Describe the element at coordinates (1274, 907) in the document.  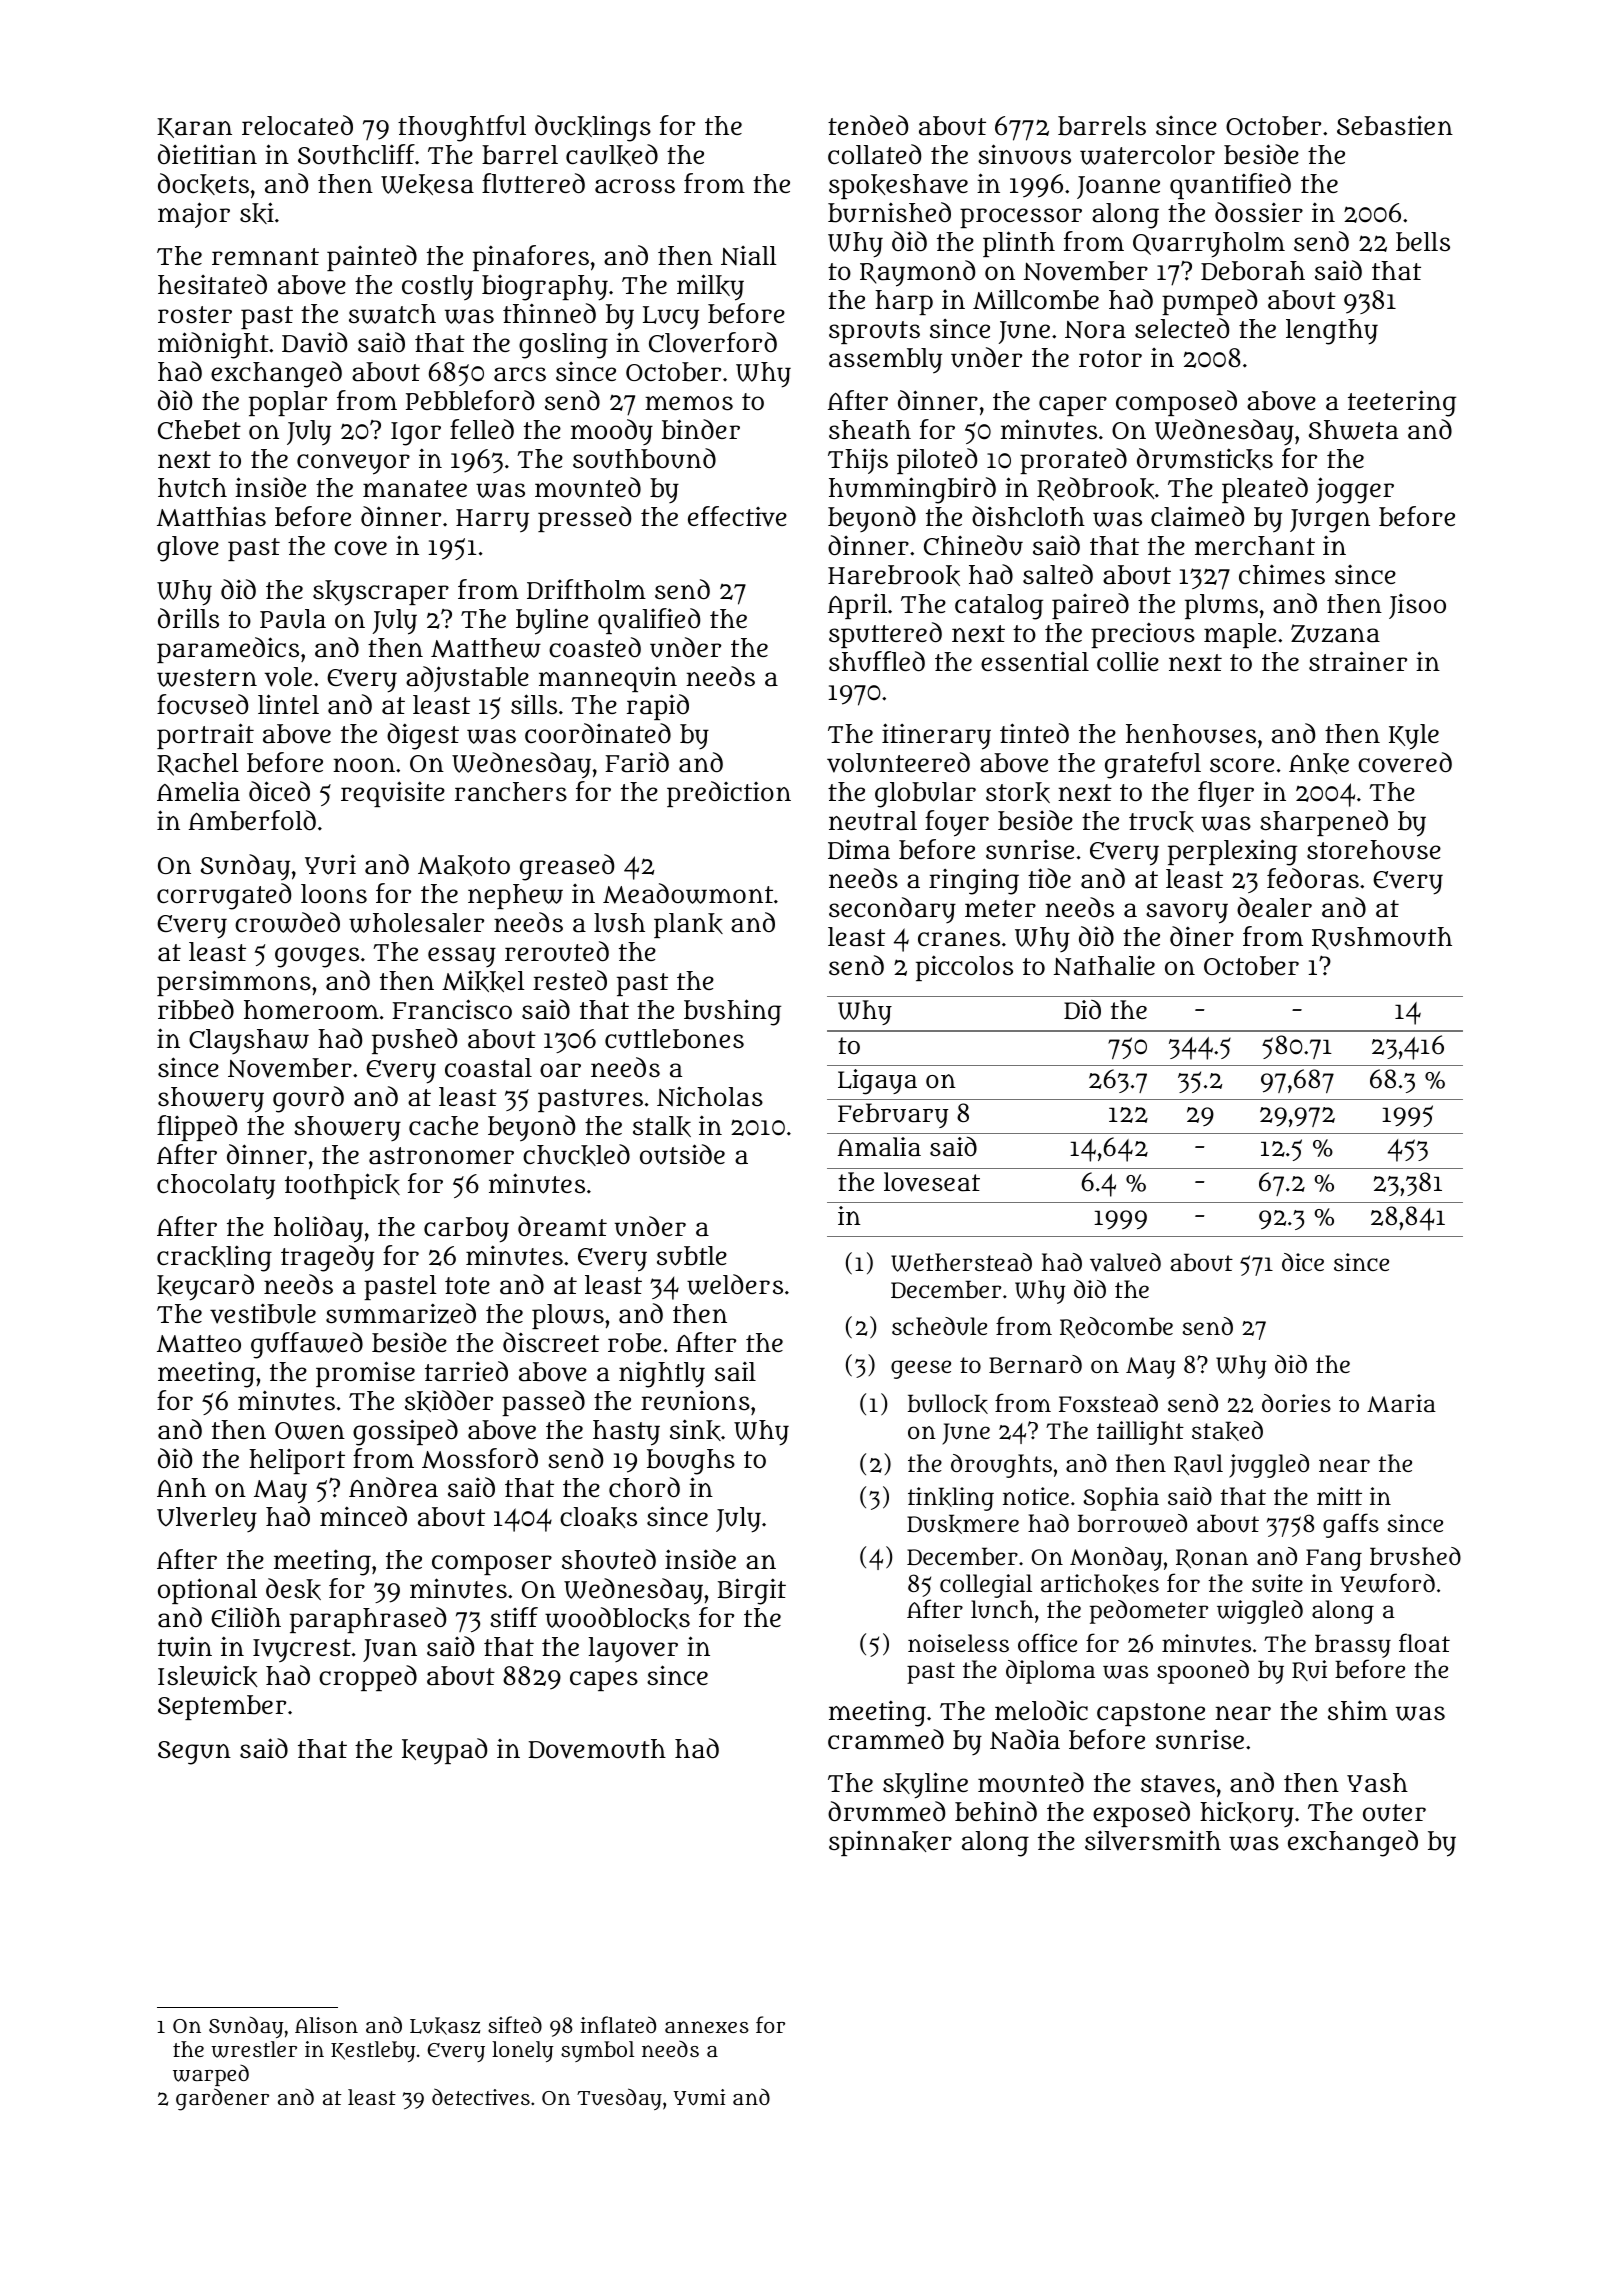
I see `dealer` at that location.
